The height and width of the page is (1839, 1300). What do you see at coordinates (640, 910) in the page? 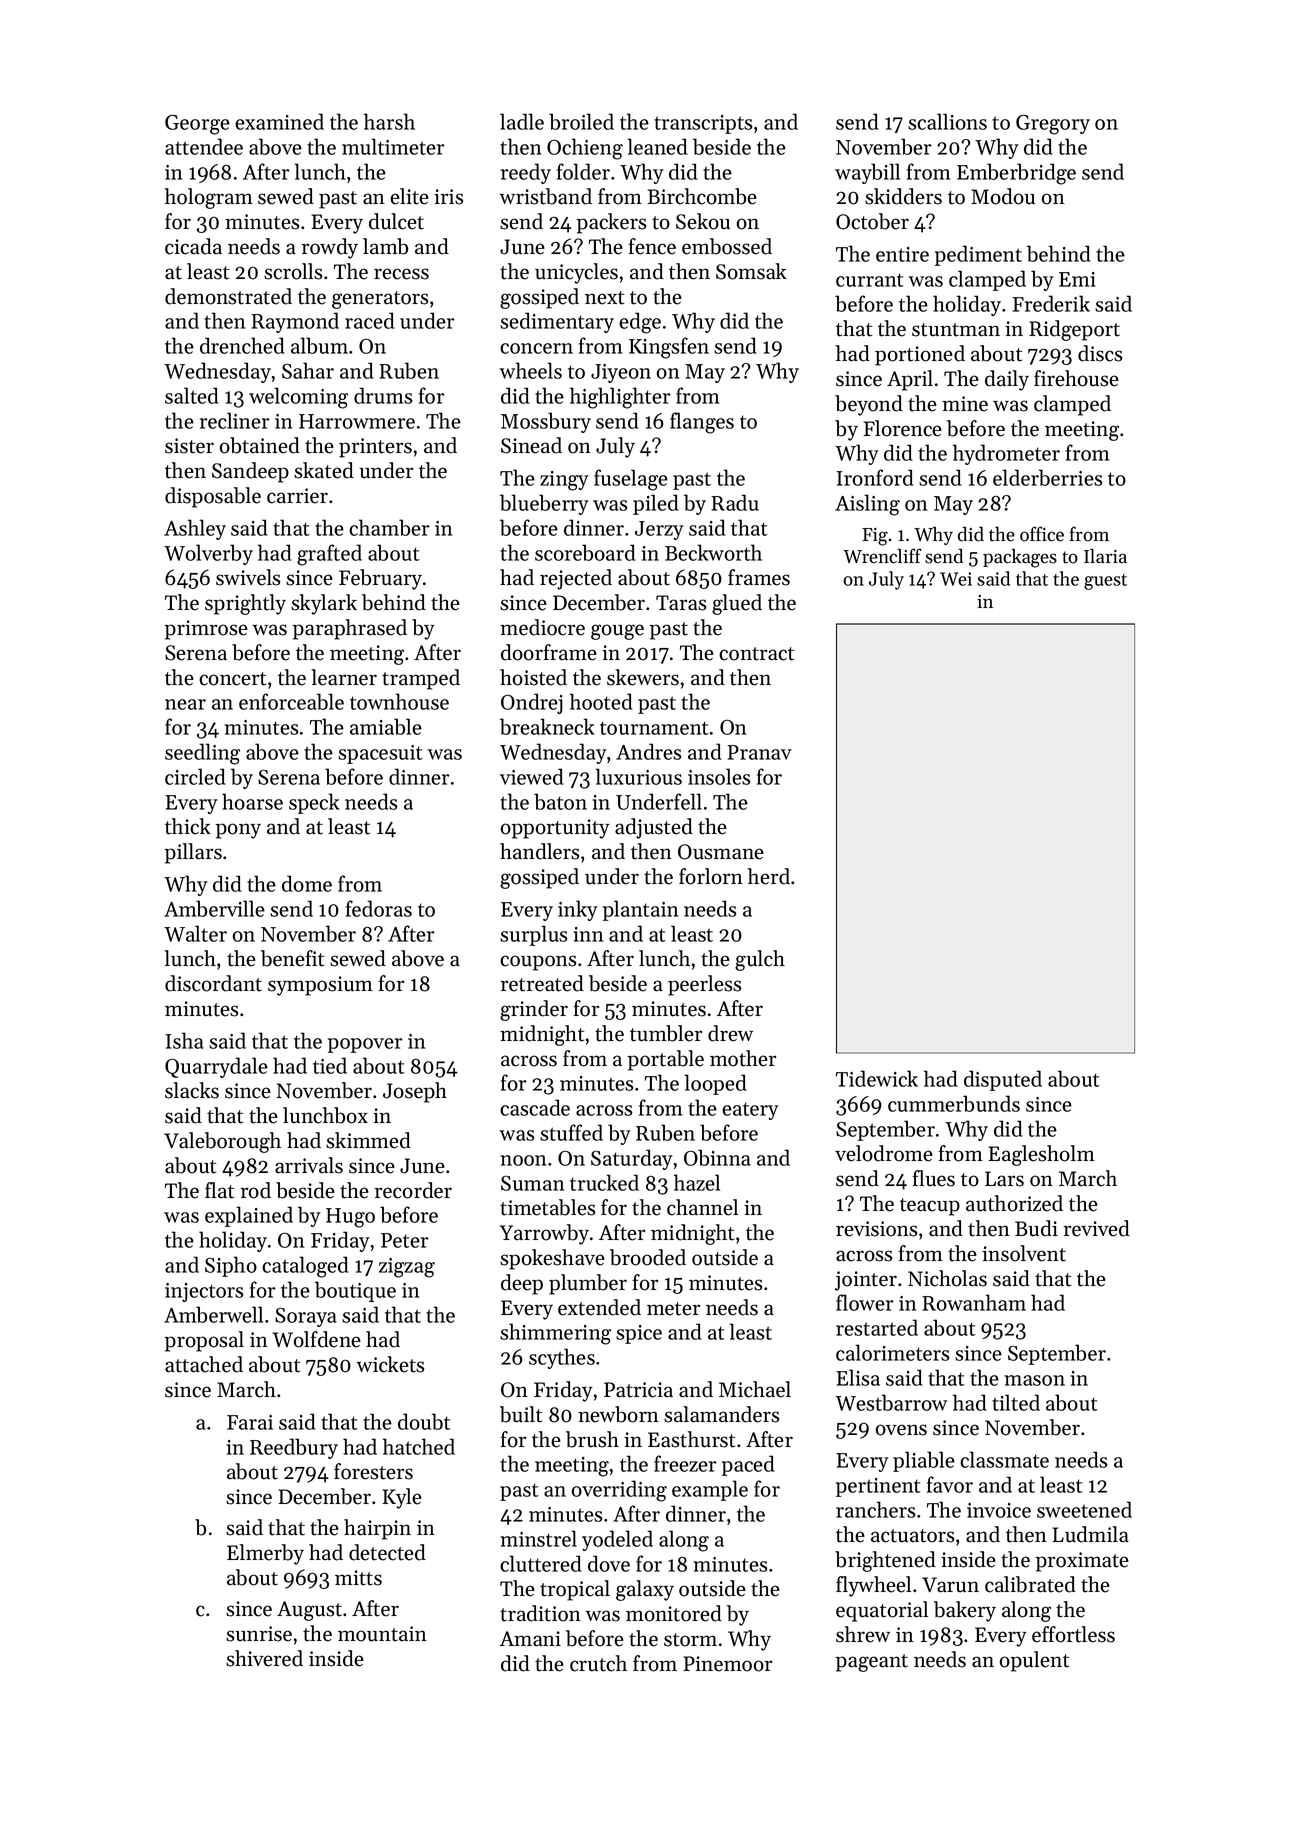
I see `plantain` at bounding box center [640, 910].
